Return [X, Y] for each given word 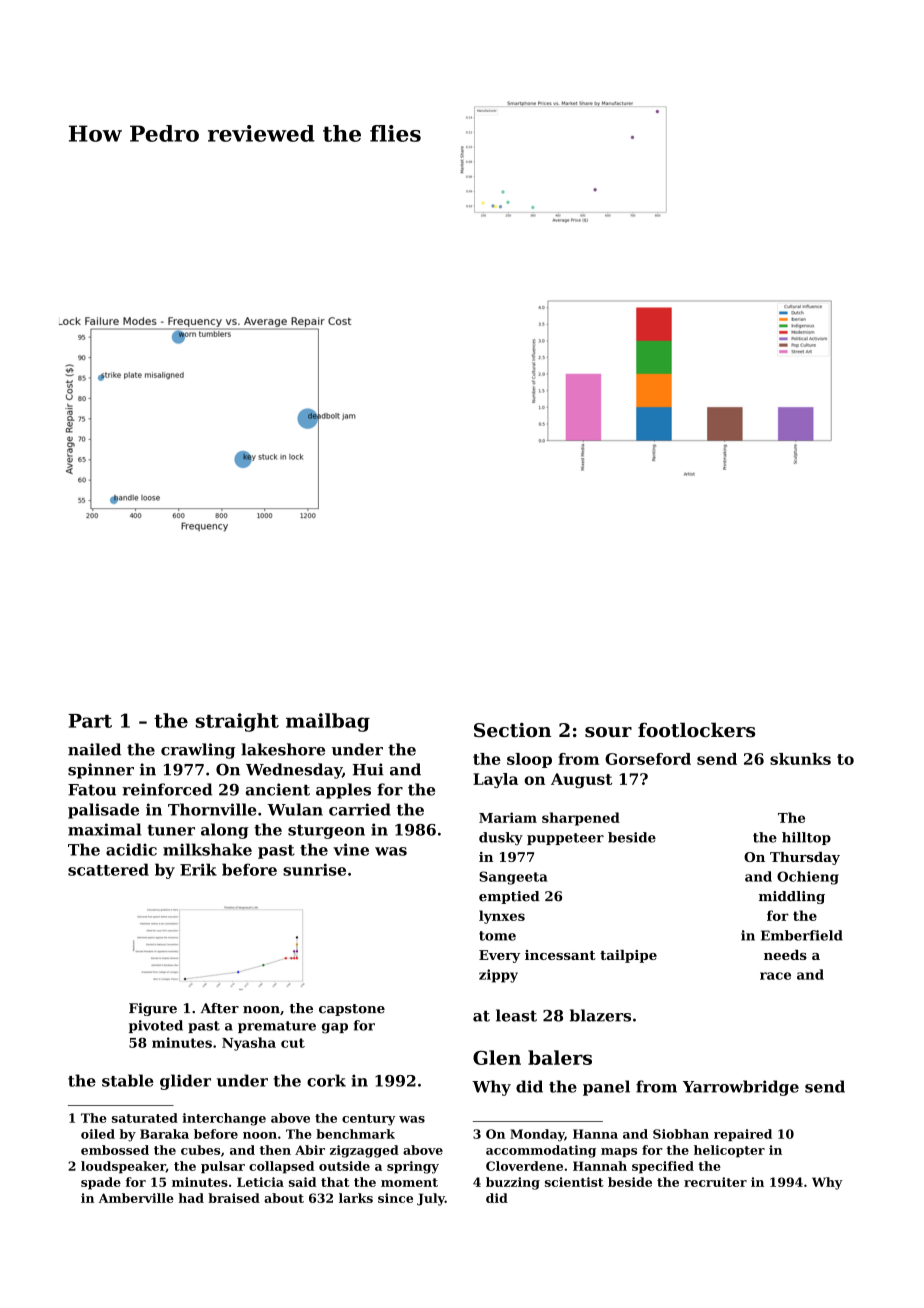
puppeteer [565, 839]
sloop [529, 760]
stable [128, 1080]
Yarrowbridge [741, 1088]
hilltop [806, 838]
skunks [800, 759]
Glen [497, 1057]
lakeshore [283, 749]
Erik [198, 869]
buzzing [513, 1183]
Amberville [136, 1198]
